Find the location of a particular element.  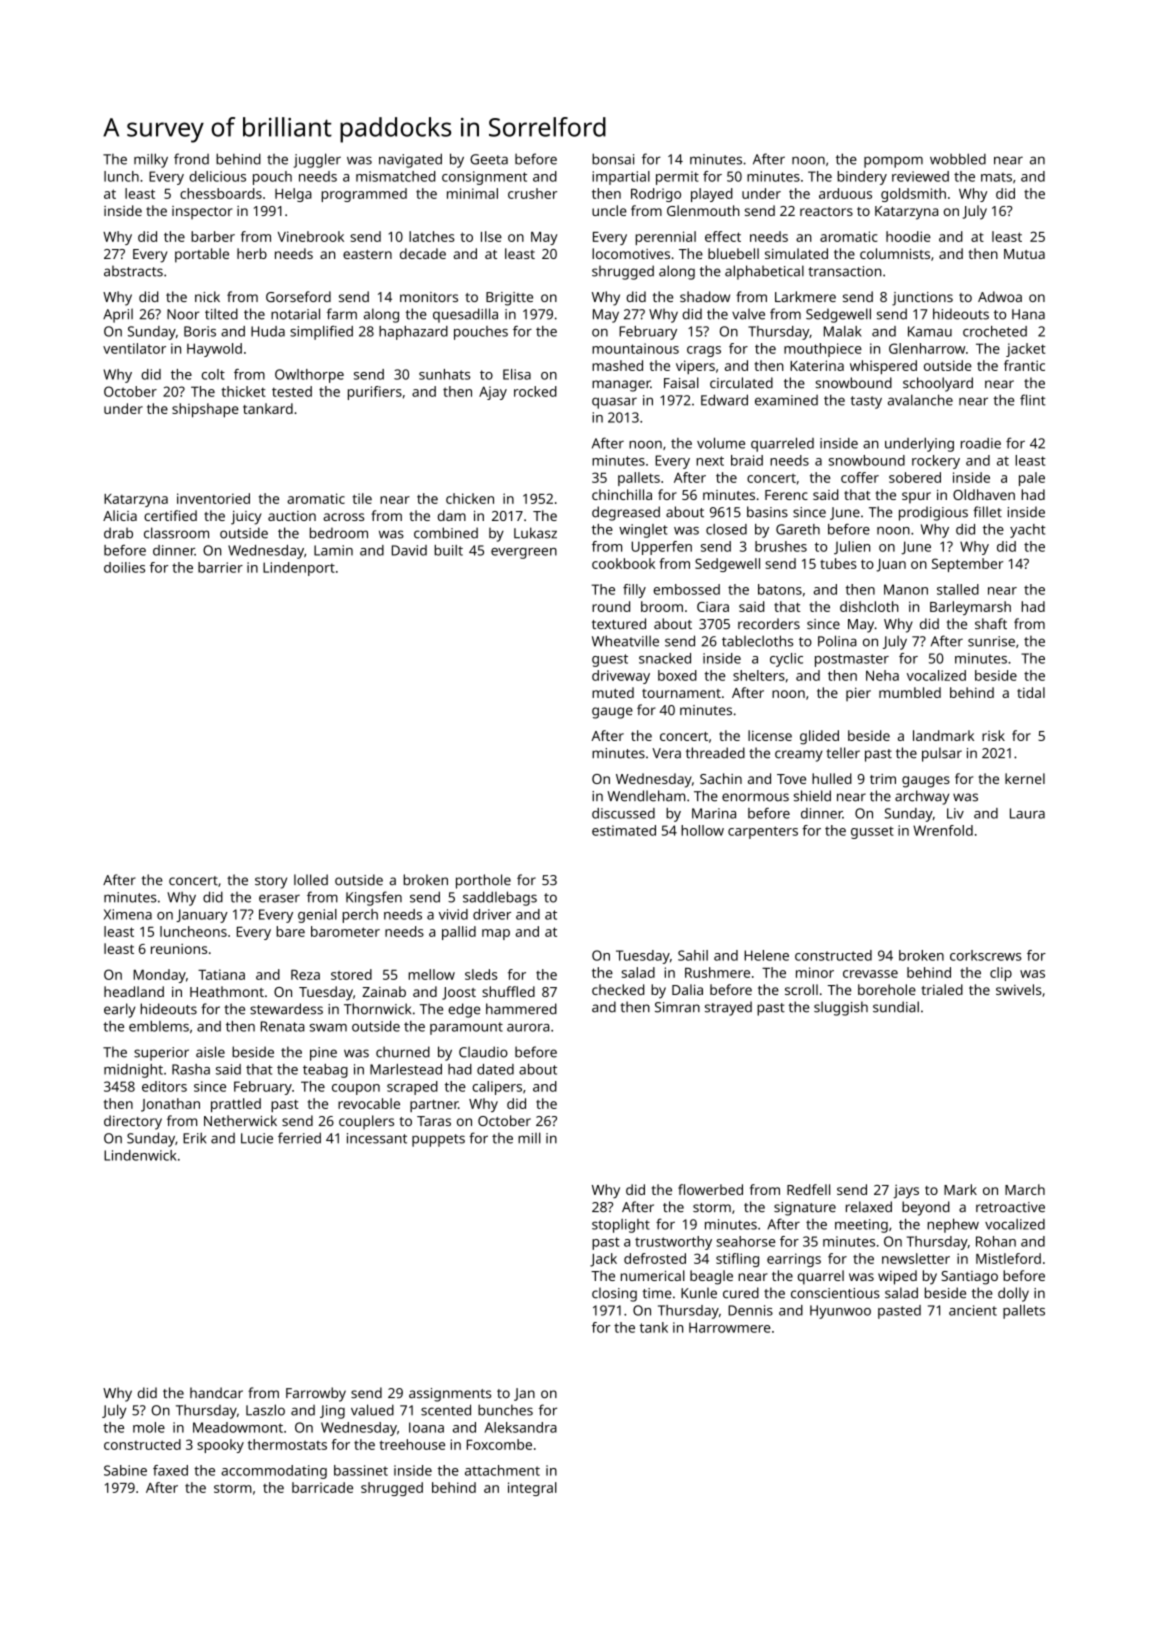

bonsai is located at coordinates (613, 159).
